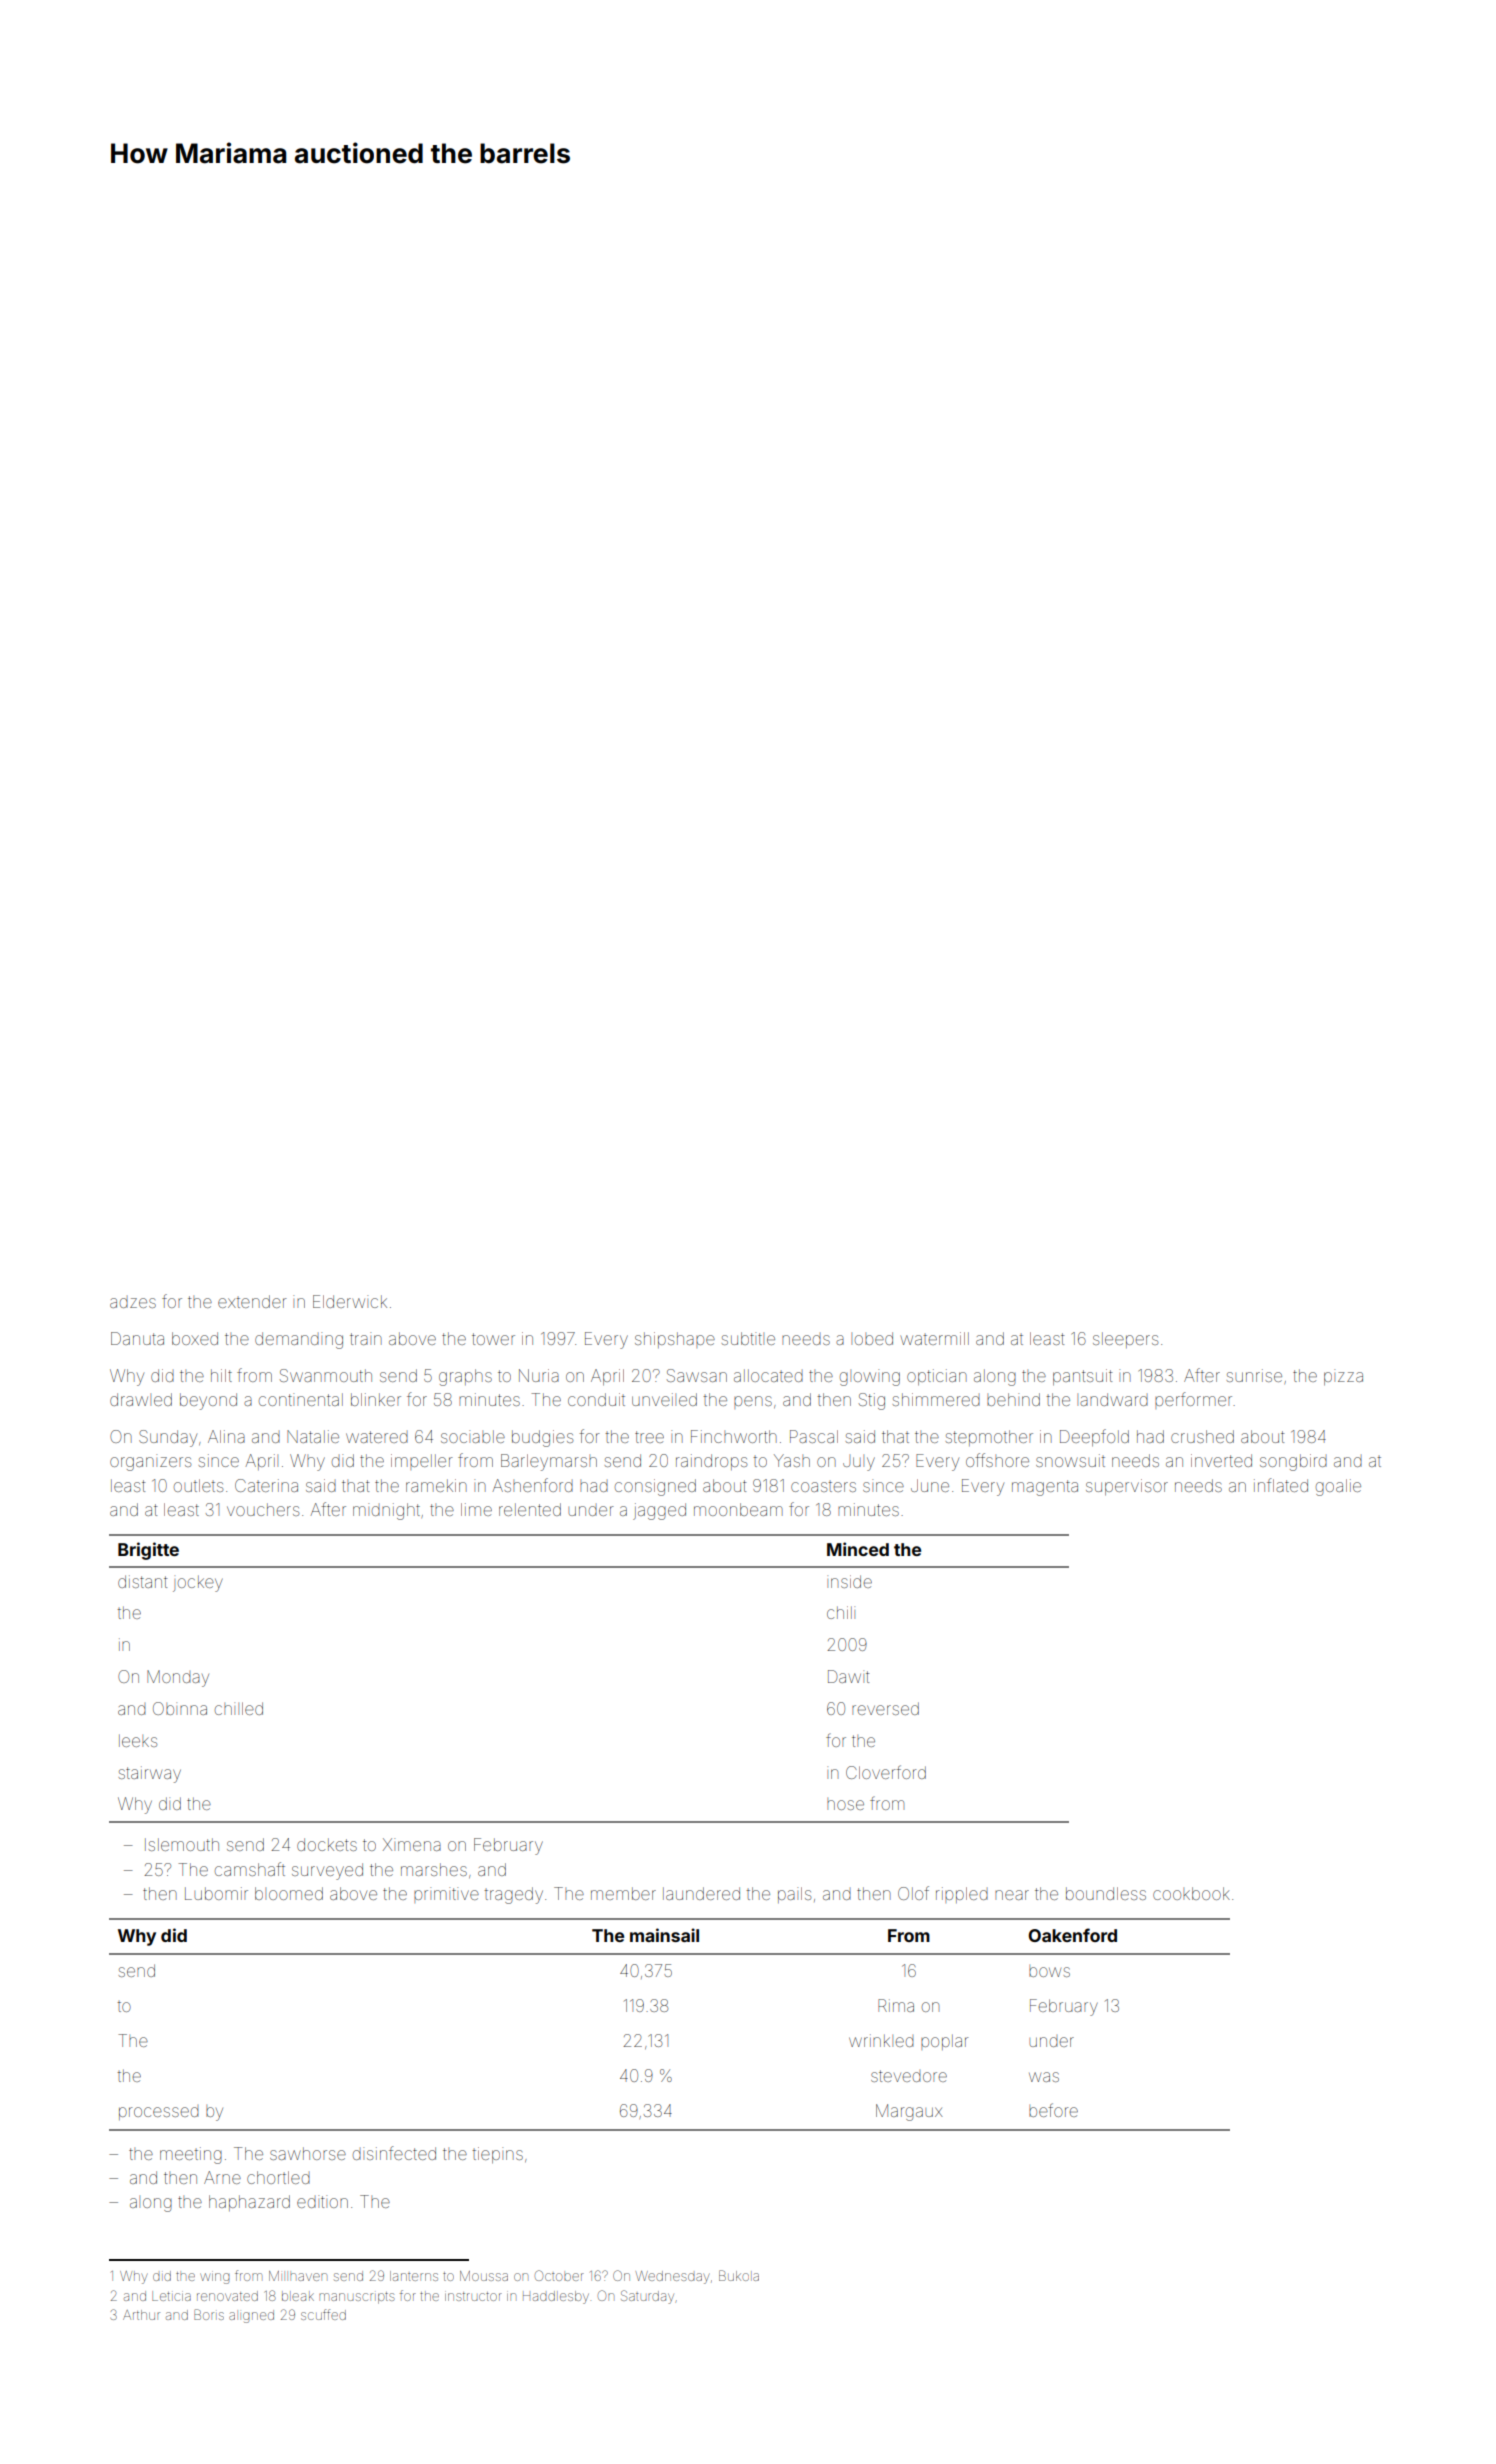 The image size is (1496, 2464). What do you see at coordinates (1125, 1340) in the screenshot?
I see `sleepers` at bounding box center [1125, 1340].
